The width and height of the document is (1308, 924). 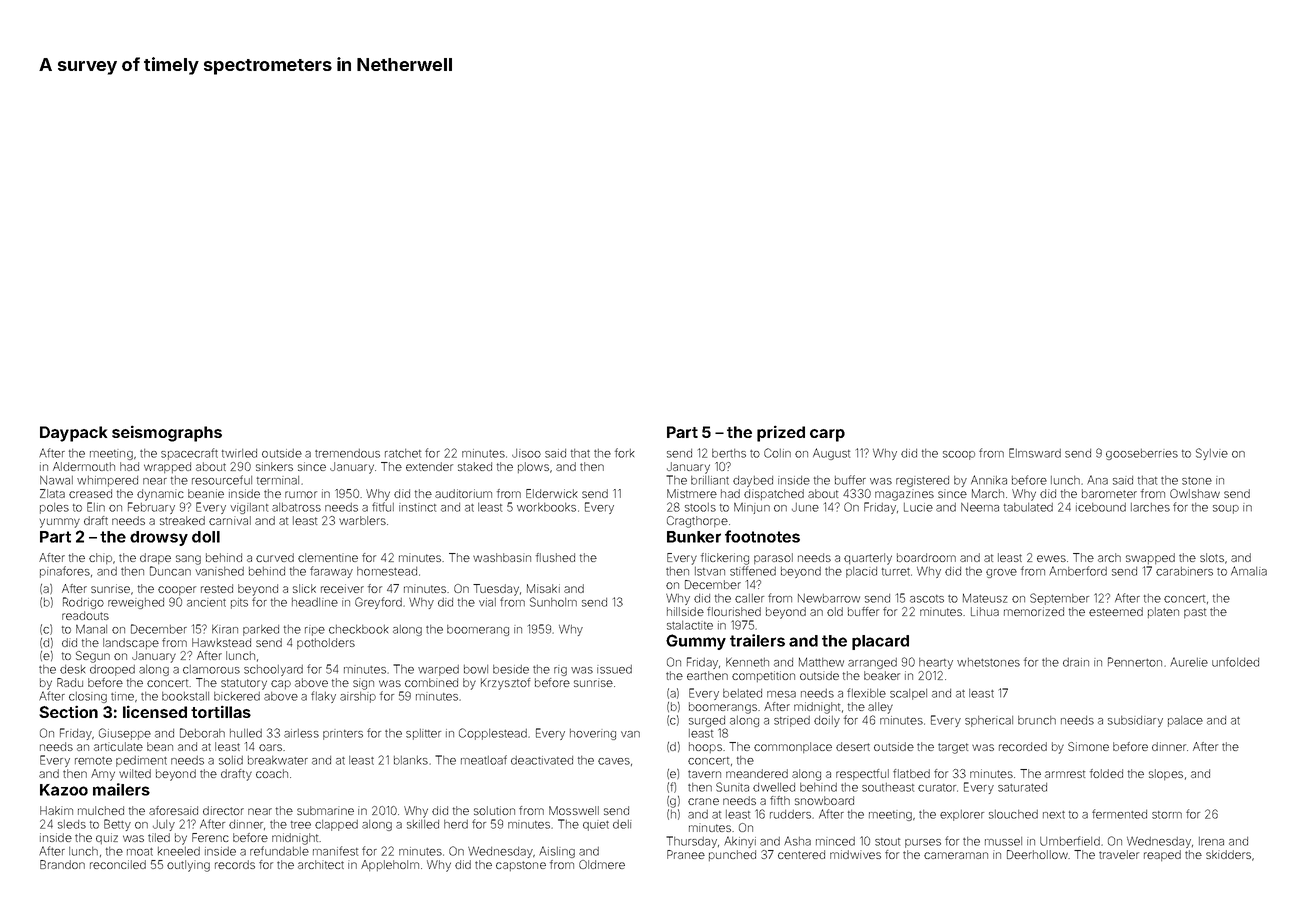 What do you see at coordinates (614, 669) in the document?
I see `issued` at bounding box center [614, 669].
